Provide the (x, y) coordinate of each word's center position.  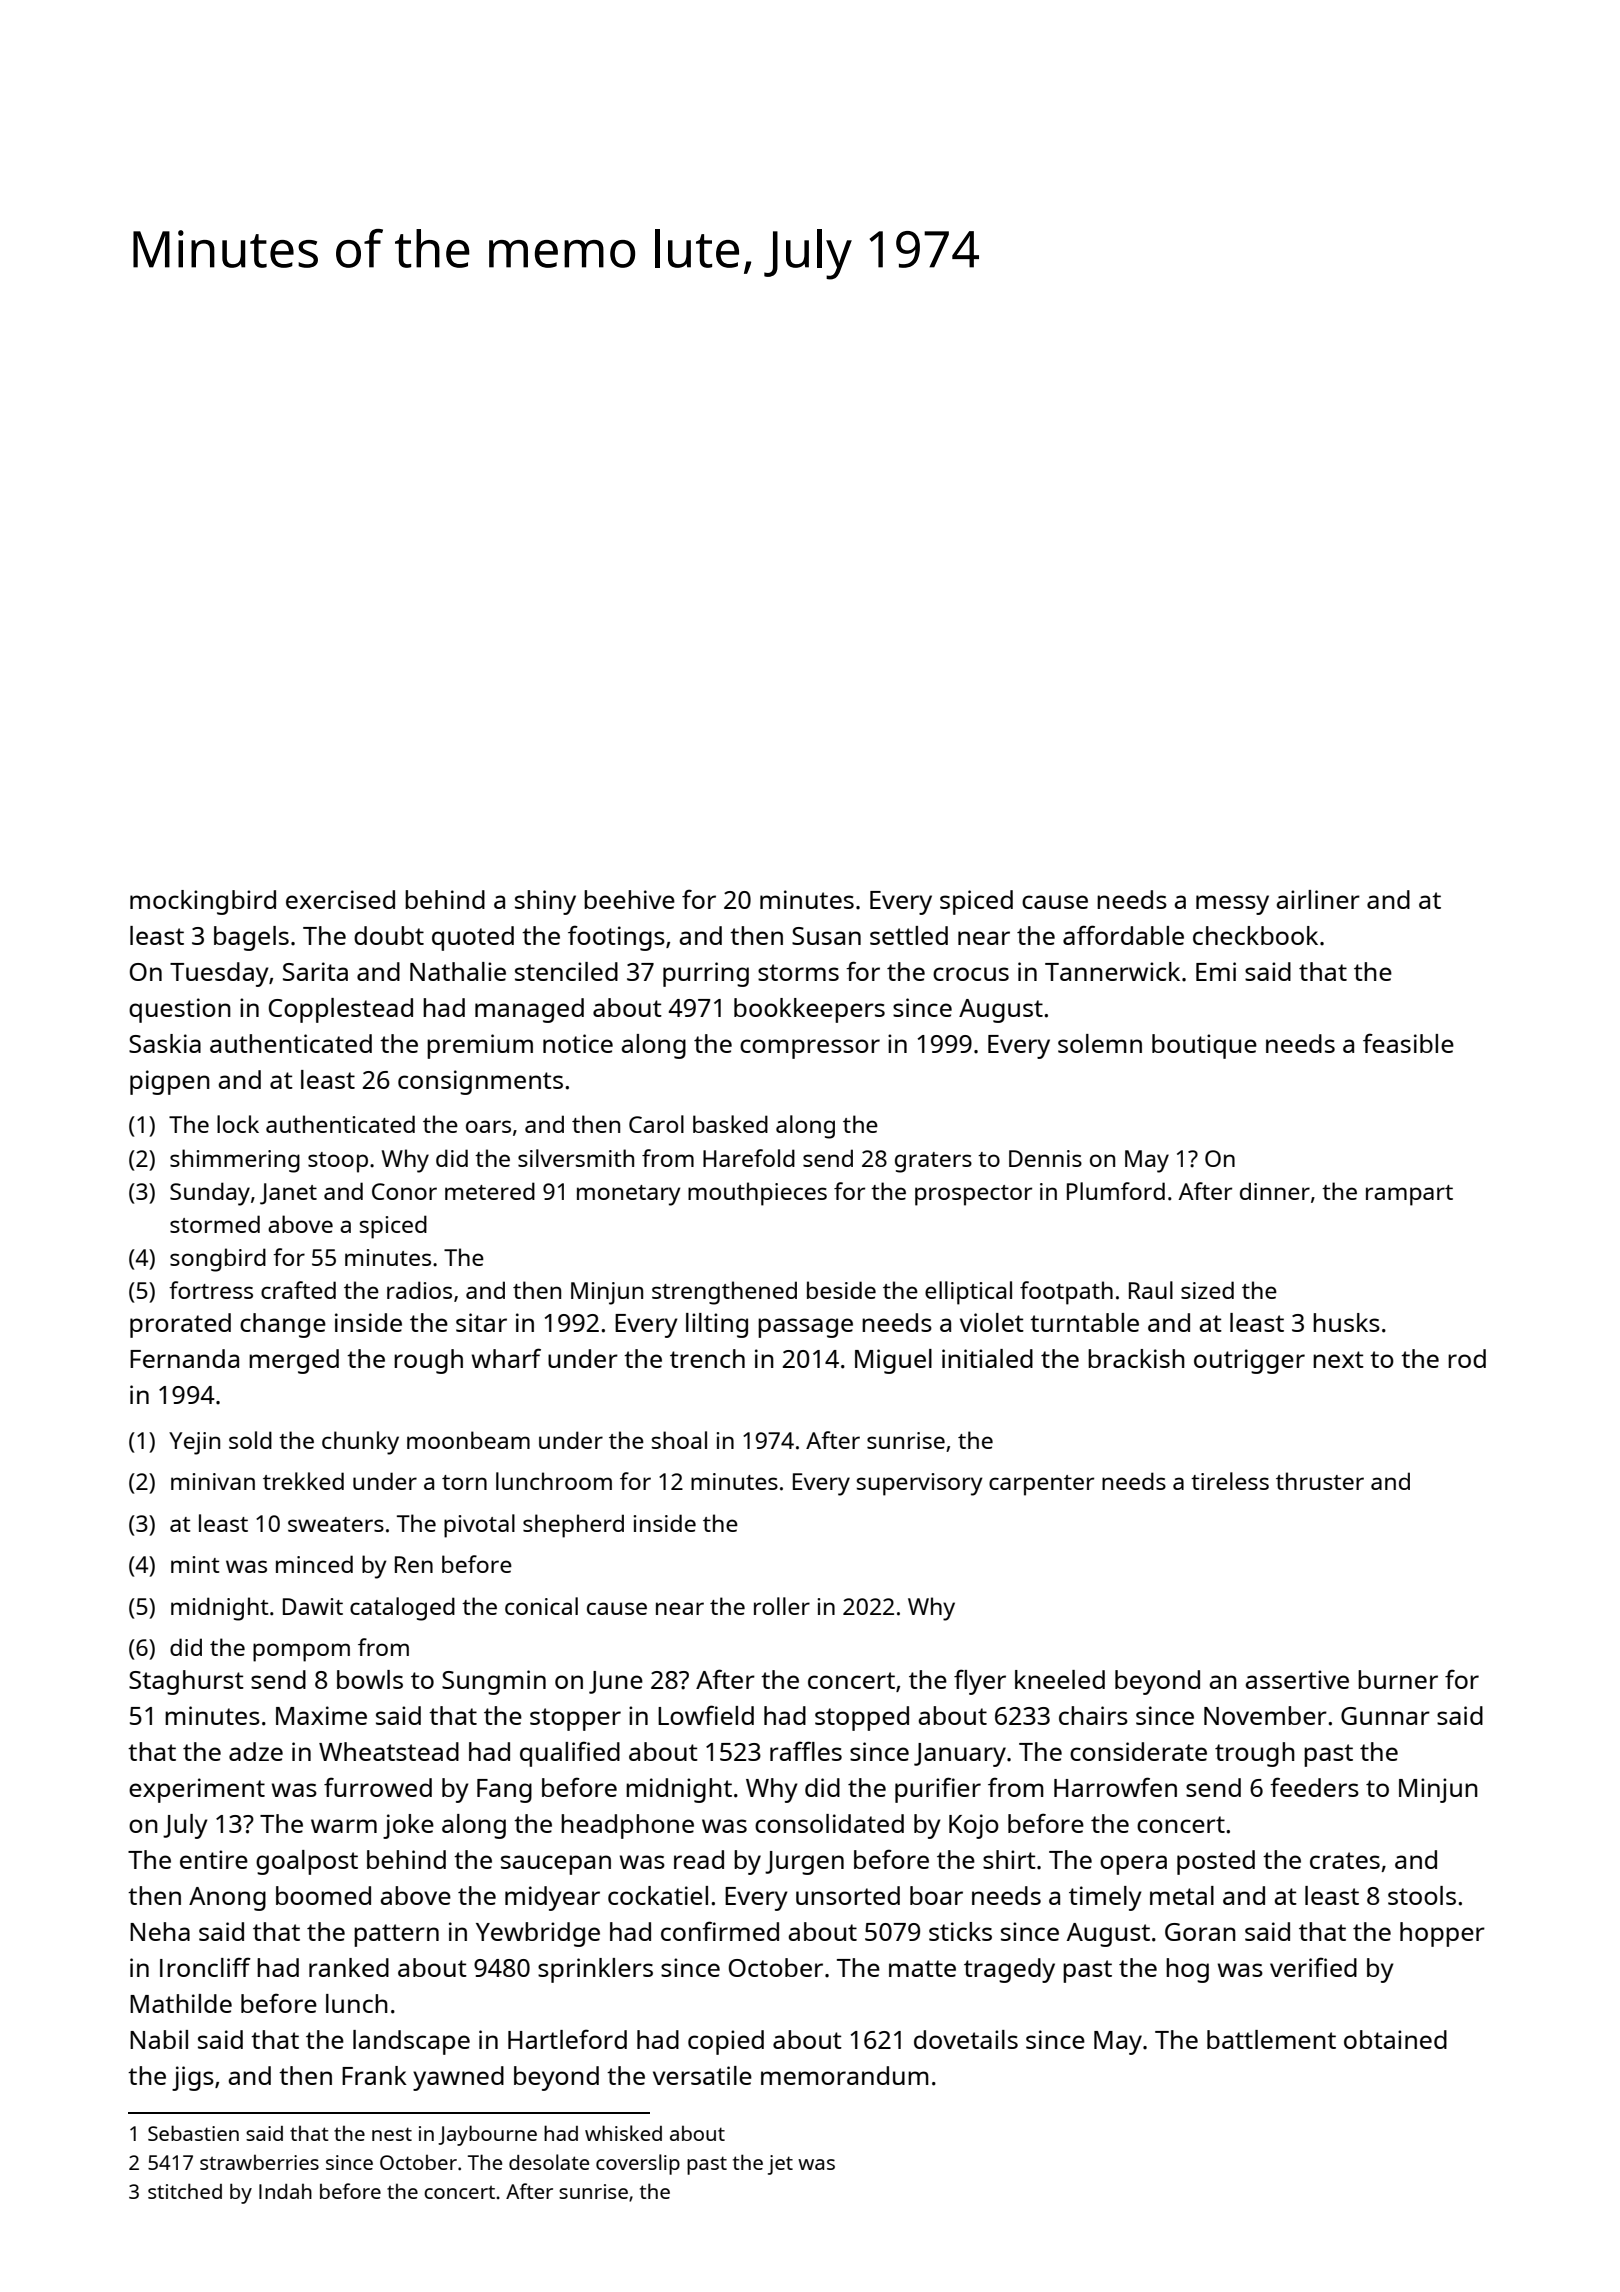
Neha (160, 1931)
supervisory (920, 1484)
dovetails (966, 2039)
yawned (458, 2078)
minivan (213, 1481)
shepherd (573, 1526)
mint (195, 1564)
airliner (1318, 899)
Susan (826, 936)
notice (578, 1043)
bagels (251, 938)
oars (488, 1126)
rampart (1409, 1195)
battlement (1271, 2039)
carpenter (1041, 1485)
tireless (1230, 1481)
